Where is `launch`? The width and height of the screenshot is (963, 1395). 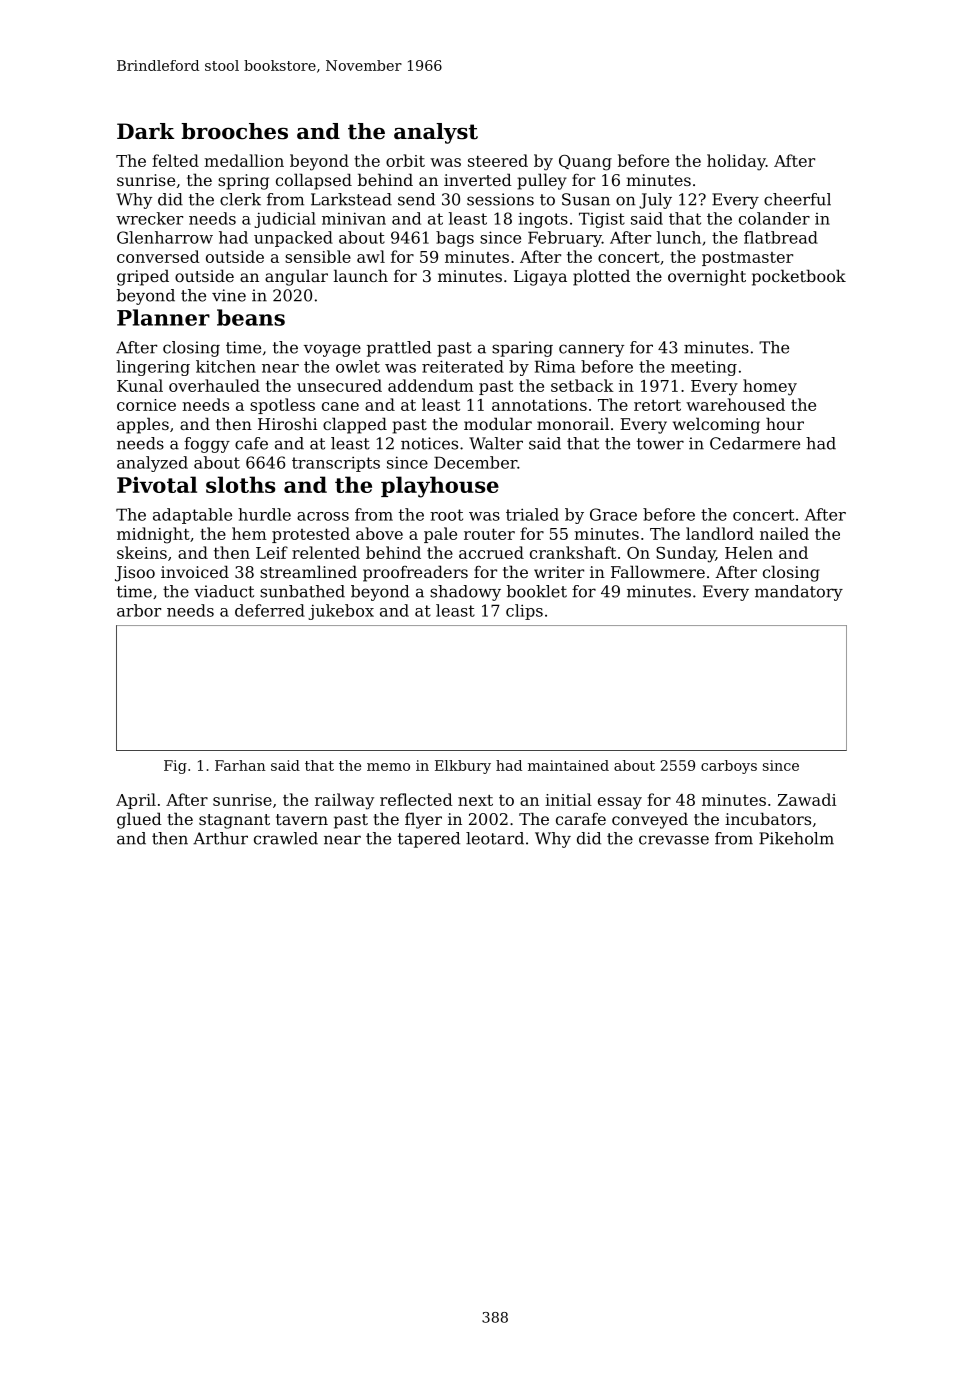 launch is located at coordinates (361, 275).
